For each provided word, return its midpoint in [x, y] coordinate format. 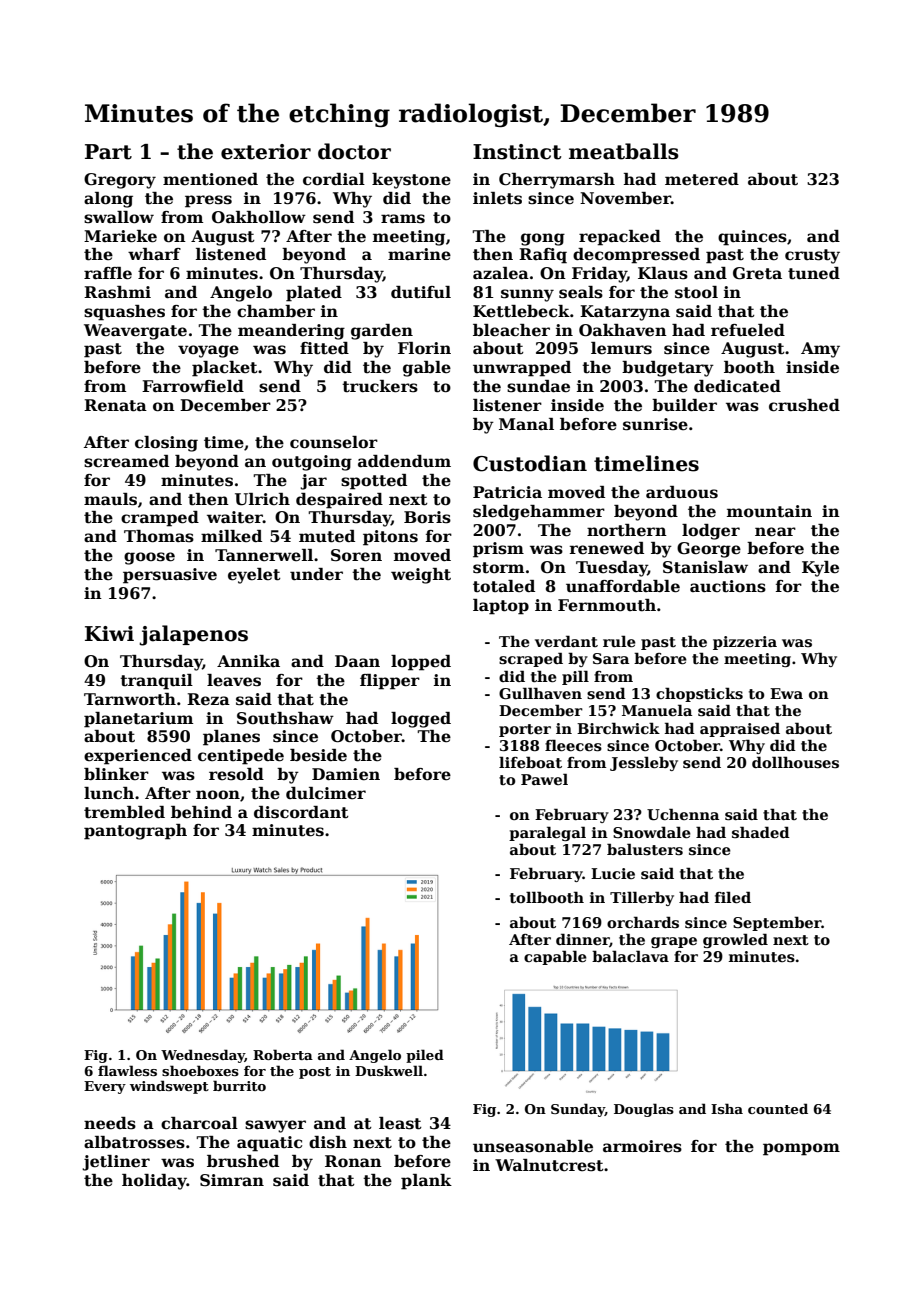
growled [735, 940]
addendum [404, 461]
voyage [208, 351]
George [709, 550]
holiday [154, 1182]
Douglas [644, 1110]
